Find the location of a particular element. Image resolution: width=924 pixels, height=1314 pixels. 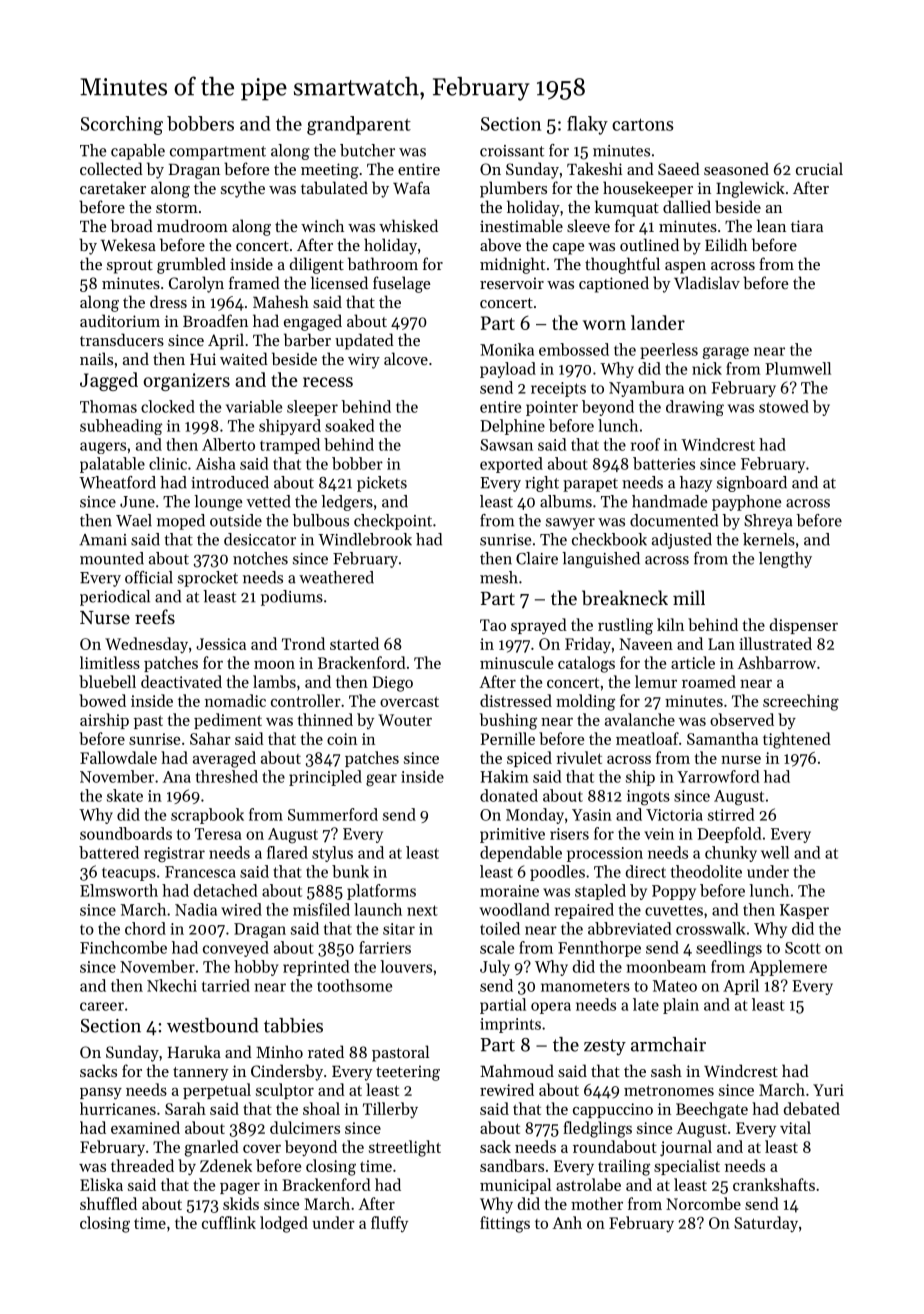

deactivated is located at coordinates (181, 681).
